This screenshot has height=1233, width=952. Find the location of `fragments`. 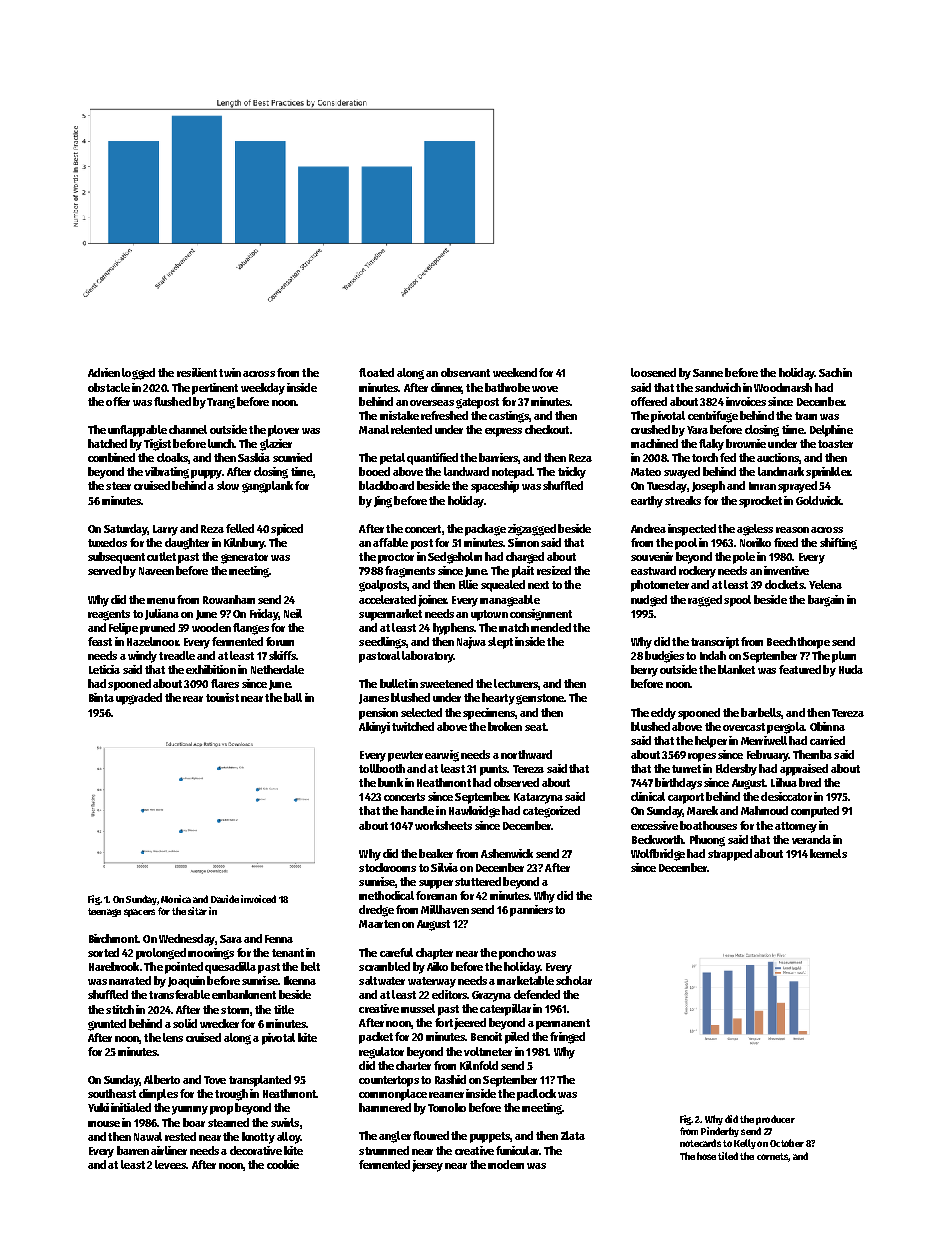

fragments is located at coordinates (410, 572).
